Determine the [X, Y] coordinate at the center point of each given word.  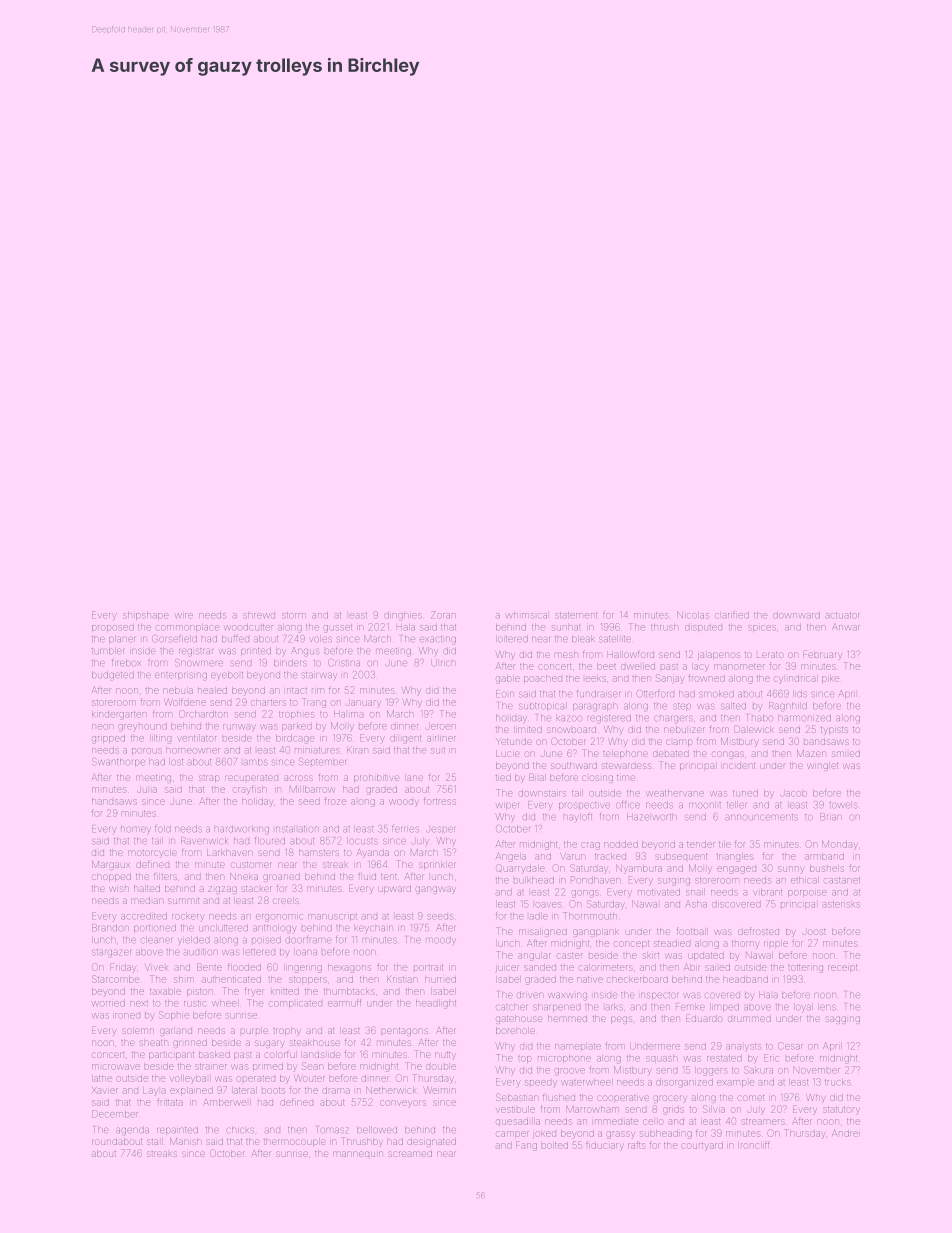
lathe [103, 1079]
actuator [842, 615]
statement [576, 615]
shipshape [145, 616]
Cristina [344, 662]
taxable [165, 992]
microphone [564, 1059]
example [735, 1083]
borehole [515, 1031]
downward [796, 616]
